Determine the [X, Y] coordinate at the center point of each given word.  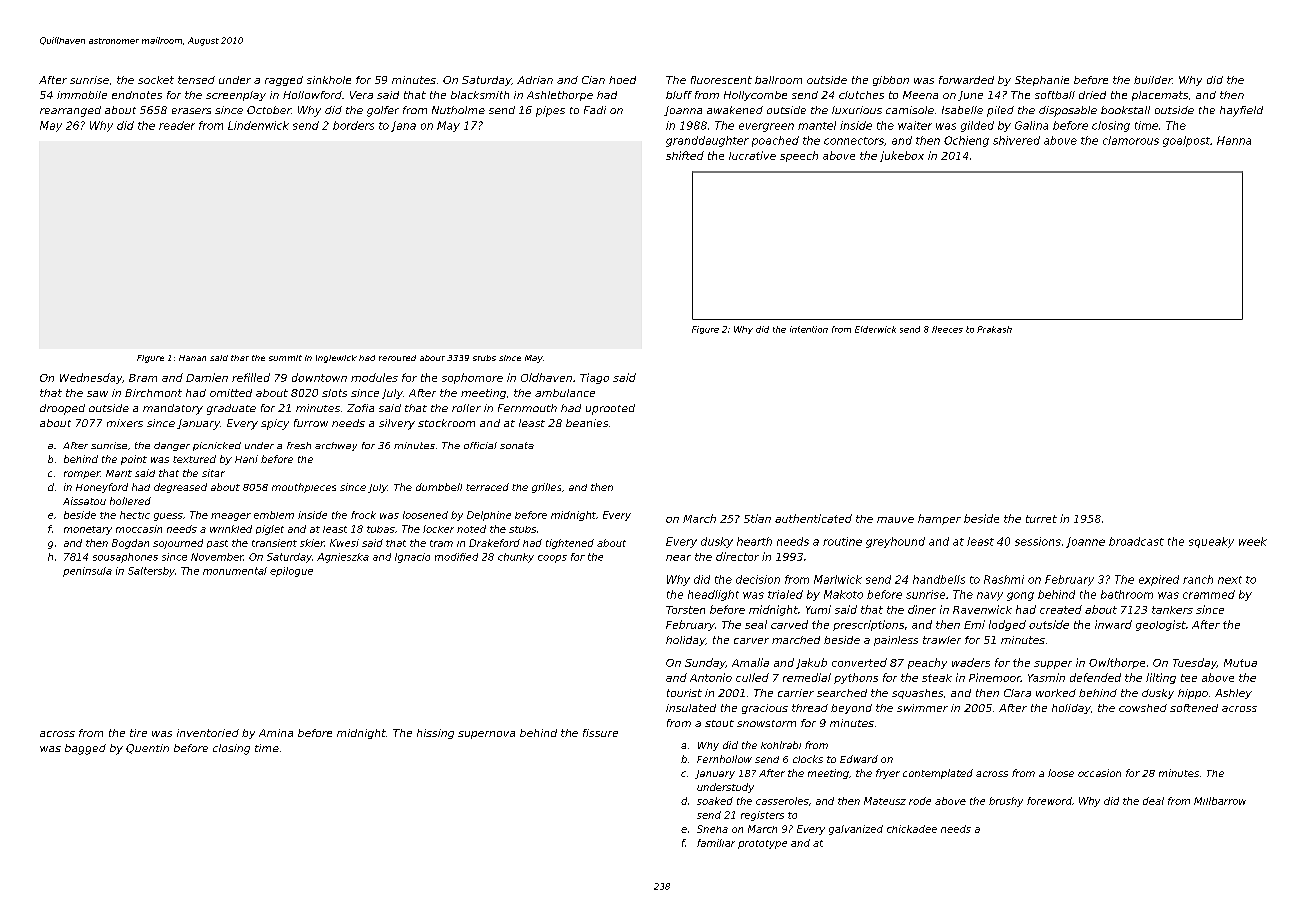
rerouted [397, 358]
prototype [762, 844]
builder [1153, 80]
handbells [939, 579]
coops [552, 559]
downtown [319, 377]
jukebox [902, 156]
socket [156, 80]
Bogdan [130, 544]
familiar [716, 843]
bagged [85, 749]
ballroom [778, 80]
